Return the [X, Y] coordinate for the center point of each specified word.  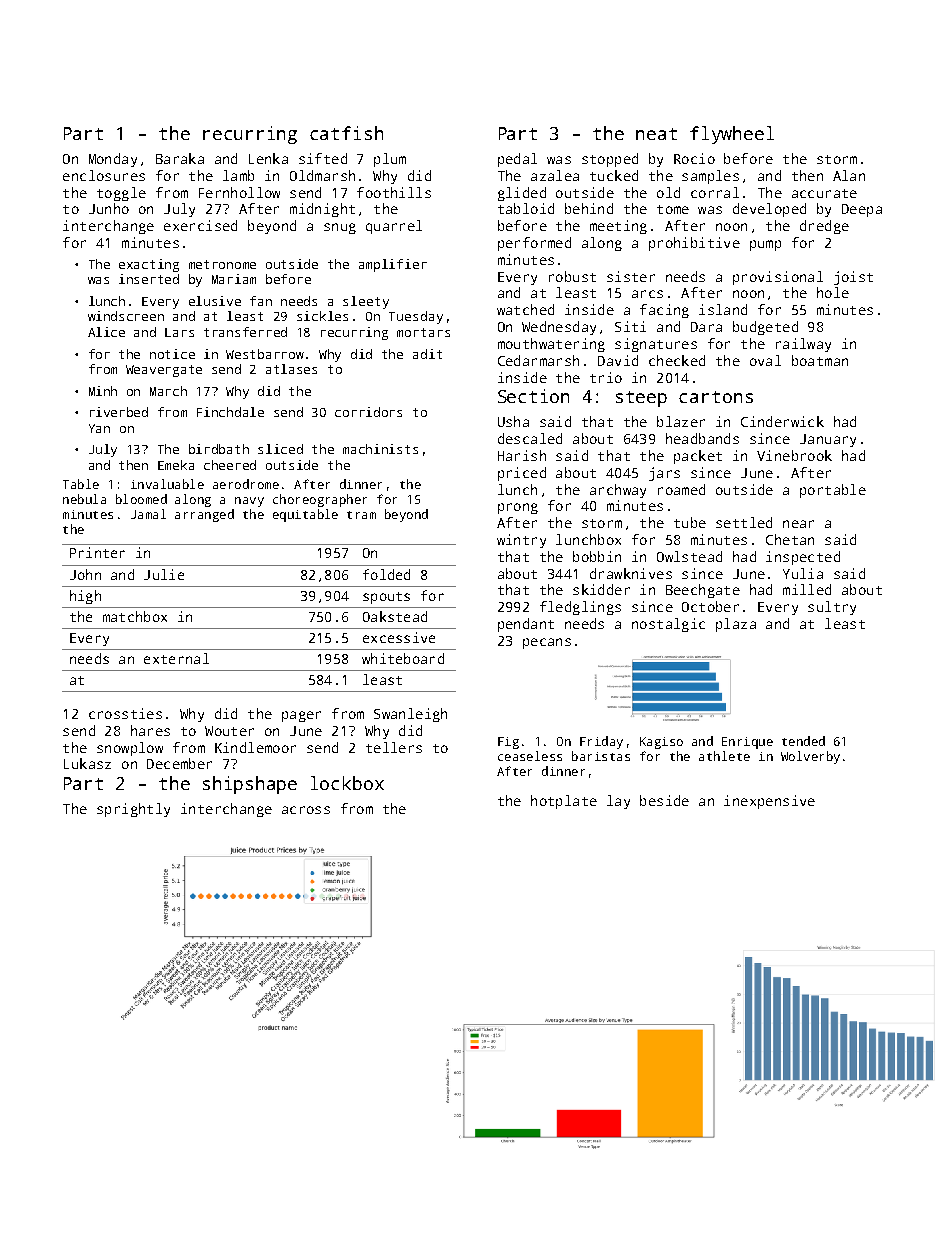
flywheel [732, 135]
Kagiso [661, 743]
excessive [399, 637]
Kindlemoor [255, 747]
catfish [346, 133]
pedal [517, 160]
